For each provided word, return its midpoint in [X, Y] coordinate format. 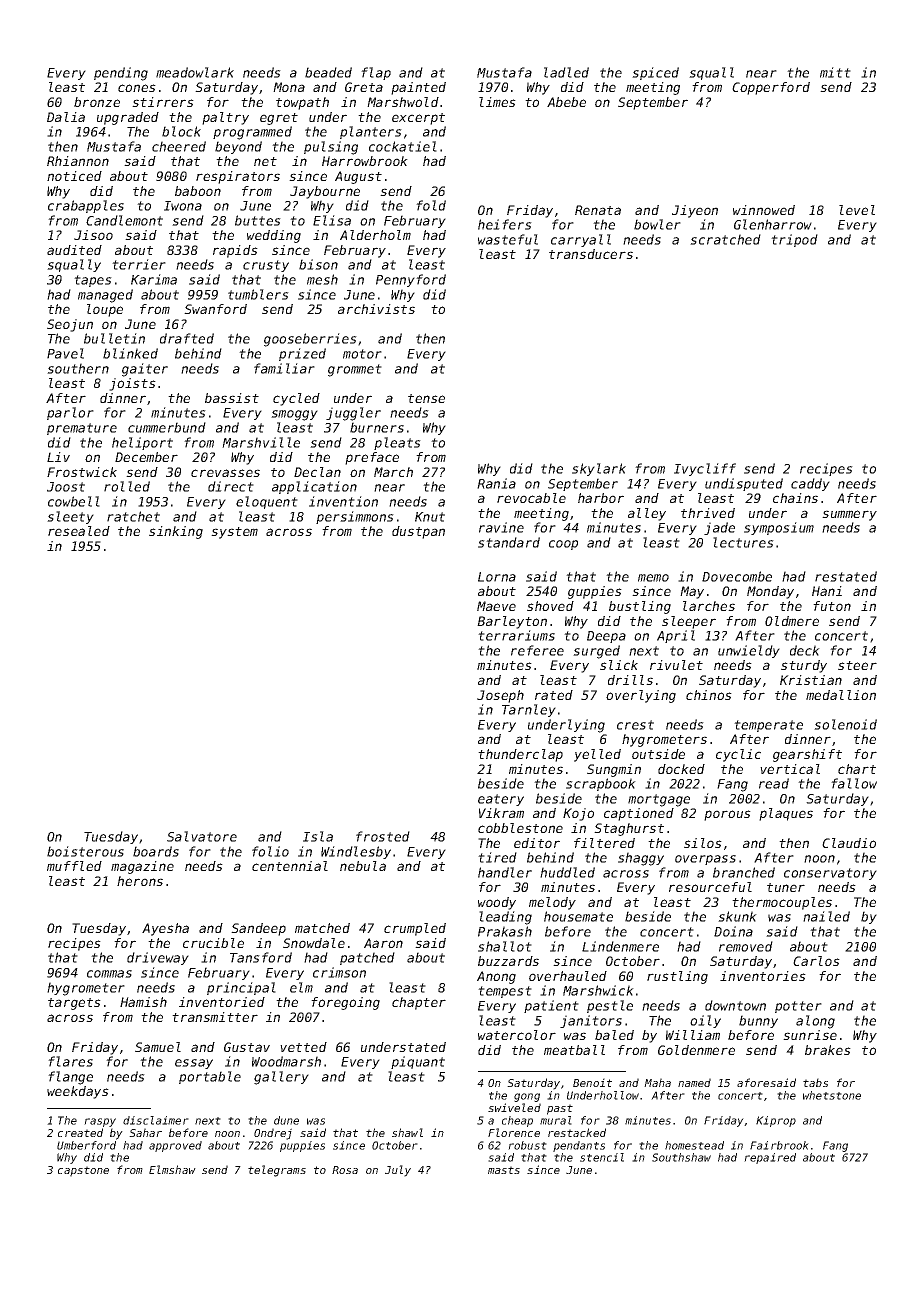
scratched [725, 239]
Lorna [497, 577]
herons [140, 881]
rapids [235, 251]
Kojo [578, 814]
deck [805, 650]
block [181, 131]
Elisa [332, 220]
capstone [83, 1171]
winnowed [764, 210]
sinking [176, 532]
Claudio [849, 843]
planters [371, 132]
